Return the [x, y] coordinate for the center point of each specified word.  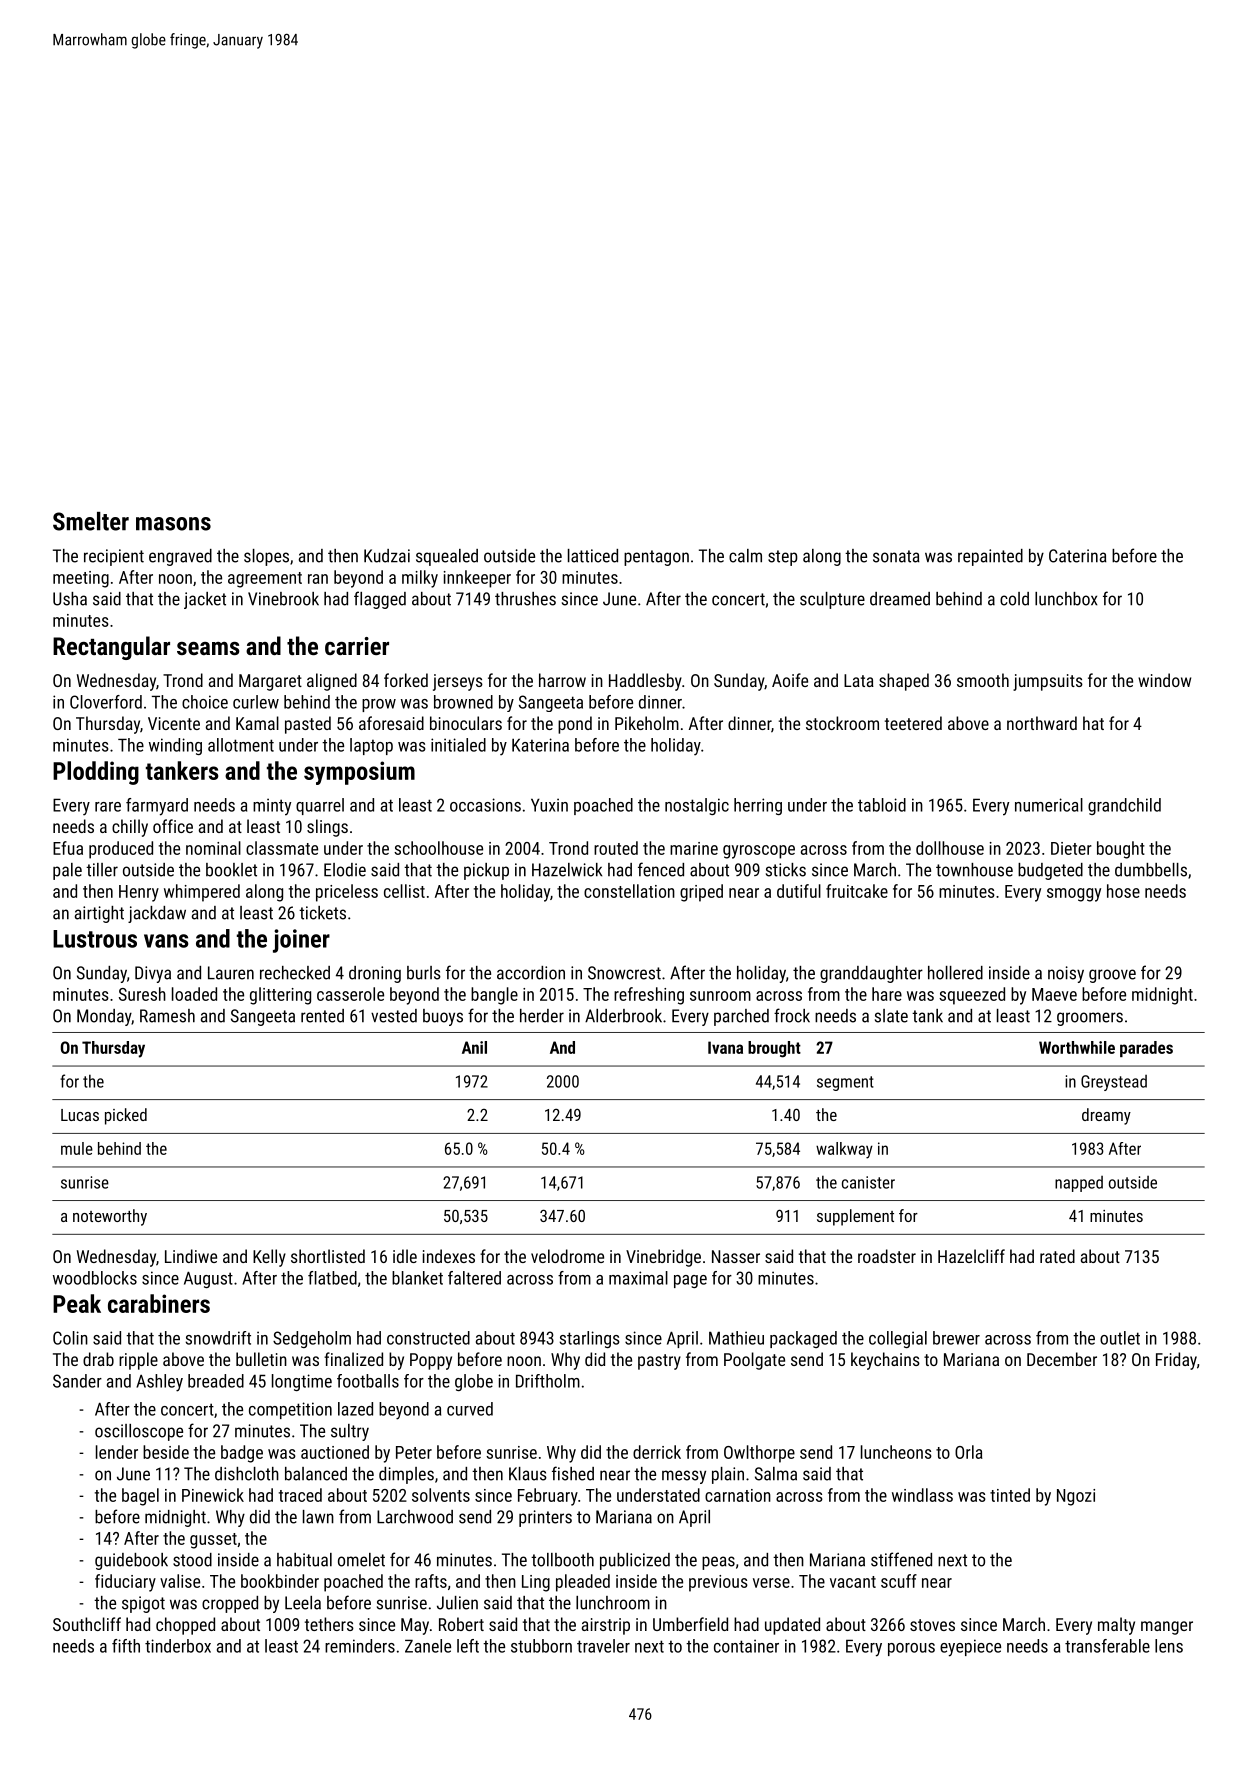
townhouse [974, 870]
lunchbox [1066, 599]
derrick [657, 1452]
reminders [360, 1646]
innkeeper [477, 579]
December [1062, 1359]
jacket [205, 600]
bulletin [261, 1359]
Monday [104, 1017]
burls [424, 973]
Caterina [1078, 556]
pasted [308, 725]
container [746, 1646]
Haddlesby [645, 682]
